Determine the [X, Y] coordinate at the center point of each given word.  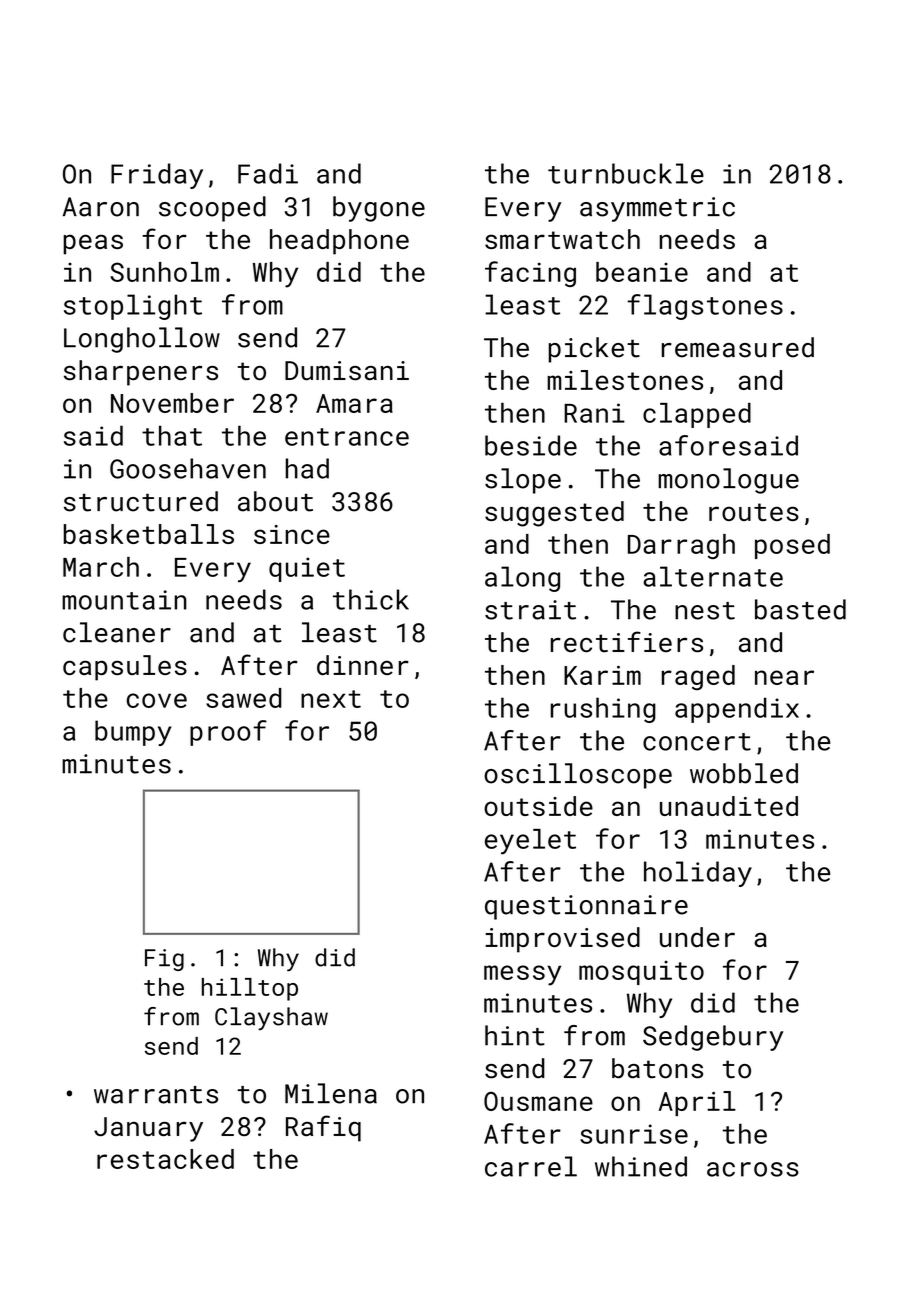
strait [530, 610]
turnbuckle [626, 173]
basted [800, 609]
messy [522, 975]
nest [705, 611]
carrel [531, 1166]
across [753, 1169]
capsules [125, 668]
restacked [165, 1159]
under [697, 937]
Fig [164, 960]
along [522, 579]
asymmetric [657, 209]
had [307, 468]
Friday [157, 176]
